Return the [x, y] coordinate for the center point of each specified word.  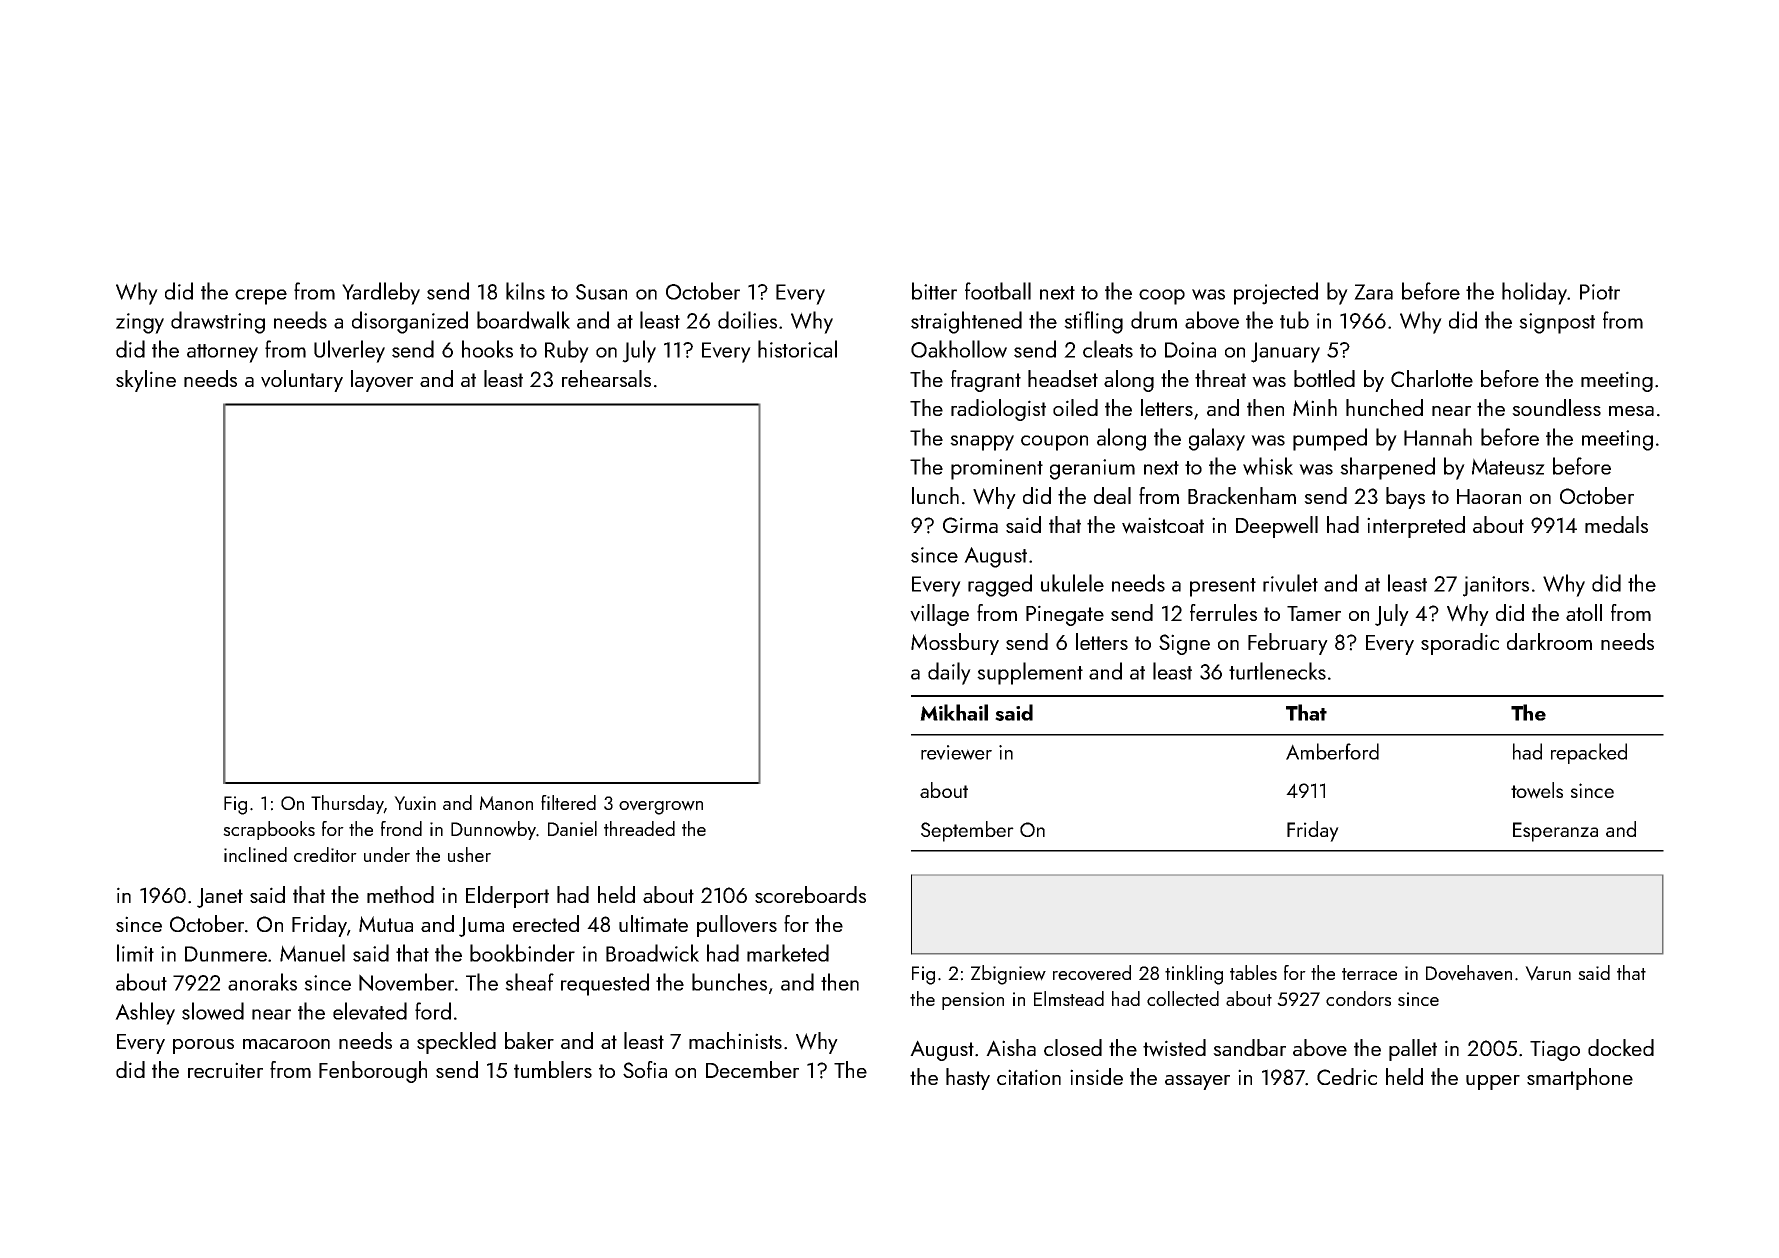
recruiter [225, 1070]
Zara [1373, 292]
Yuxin [415, 803]
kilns [525, 291]
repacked [1589, 753]
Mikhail [954, 712]
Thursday [347, 804]
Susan [601, 292]
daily [949, 673]
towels [1537, 790]
